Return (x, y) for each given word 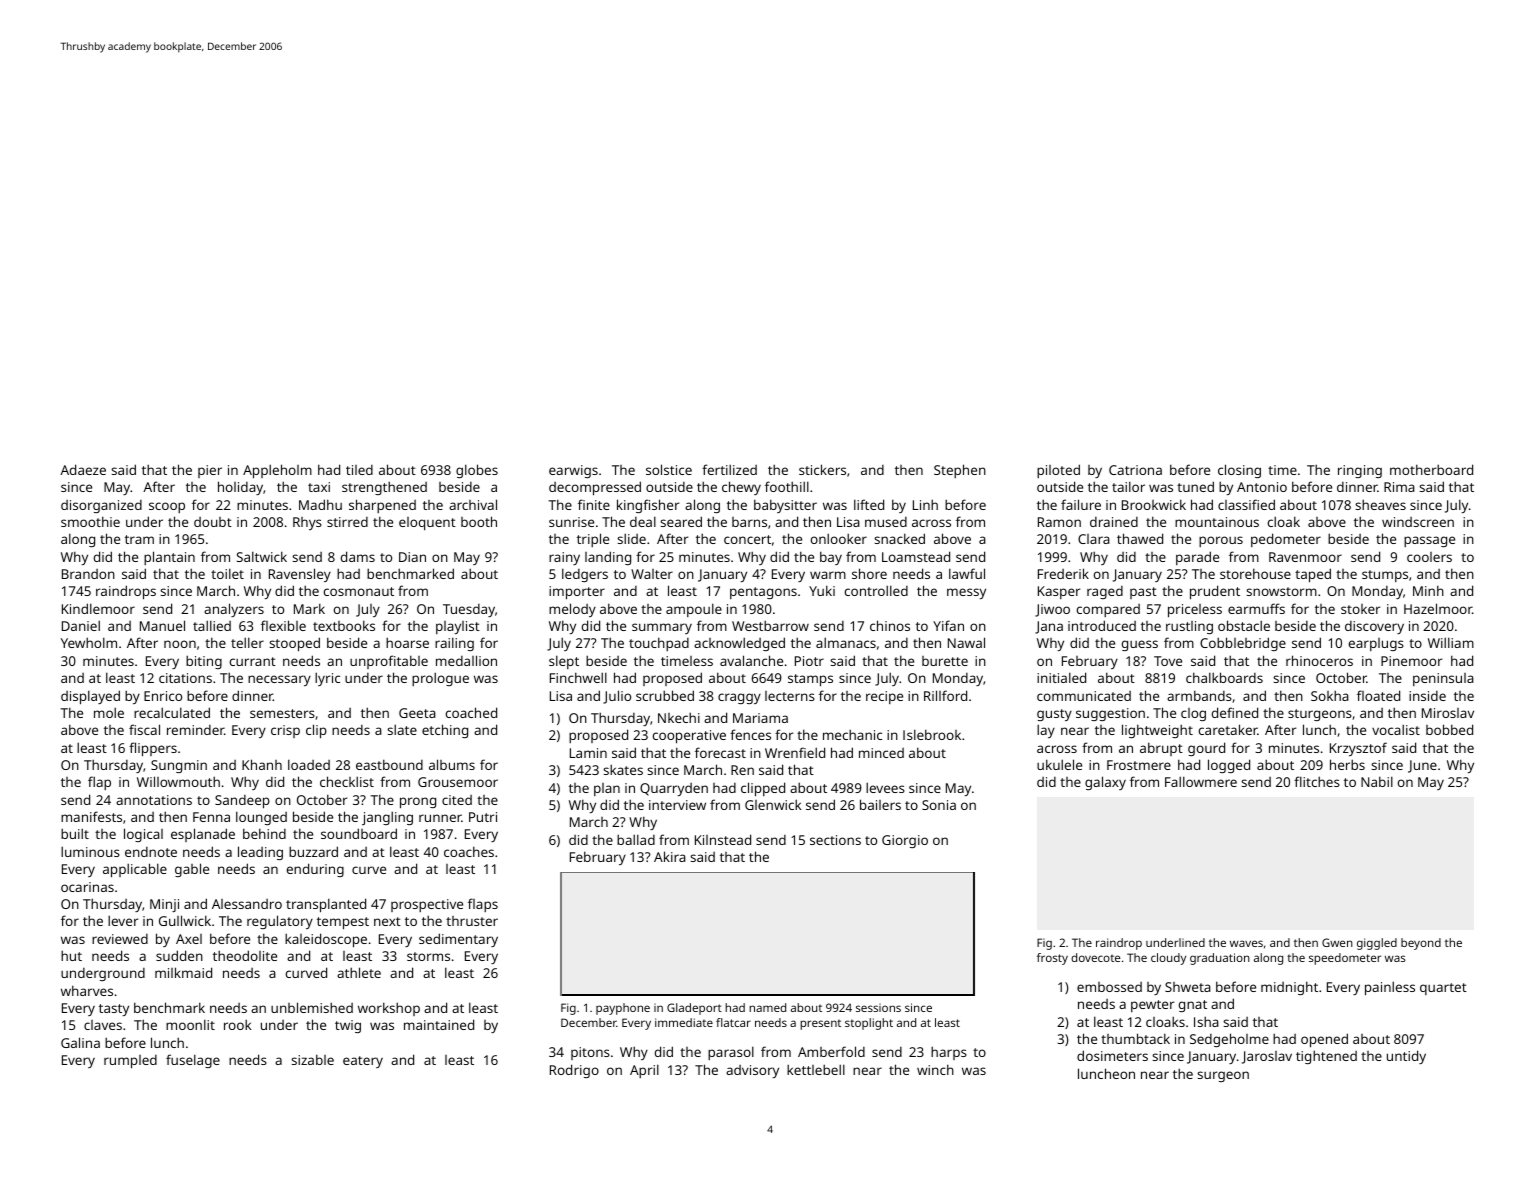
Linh (925, 504)
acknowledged (739, 644)
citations (185, 678)
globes (477, 471)
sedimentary (458, 940)
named (767, 1007)
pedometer (1286, 540)
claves (103, 1025)
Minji (164, 905)
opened (1324, 1040)
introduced (1102, 625)
